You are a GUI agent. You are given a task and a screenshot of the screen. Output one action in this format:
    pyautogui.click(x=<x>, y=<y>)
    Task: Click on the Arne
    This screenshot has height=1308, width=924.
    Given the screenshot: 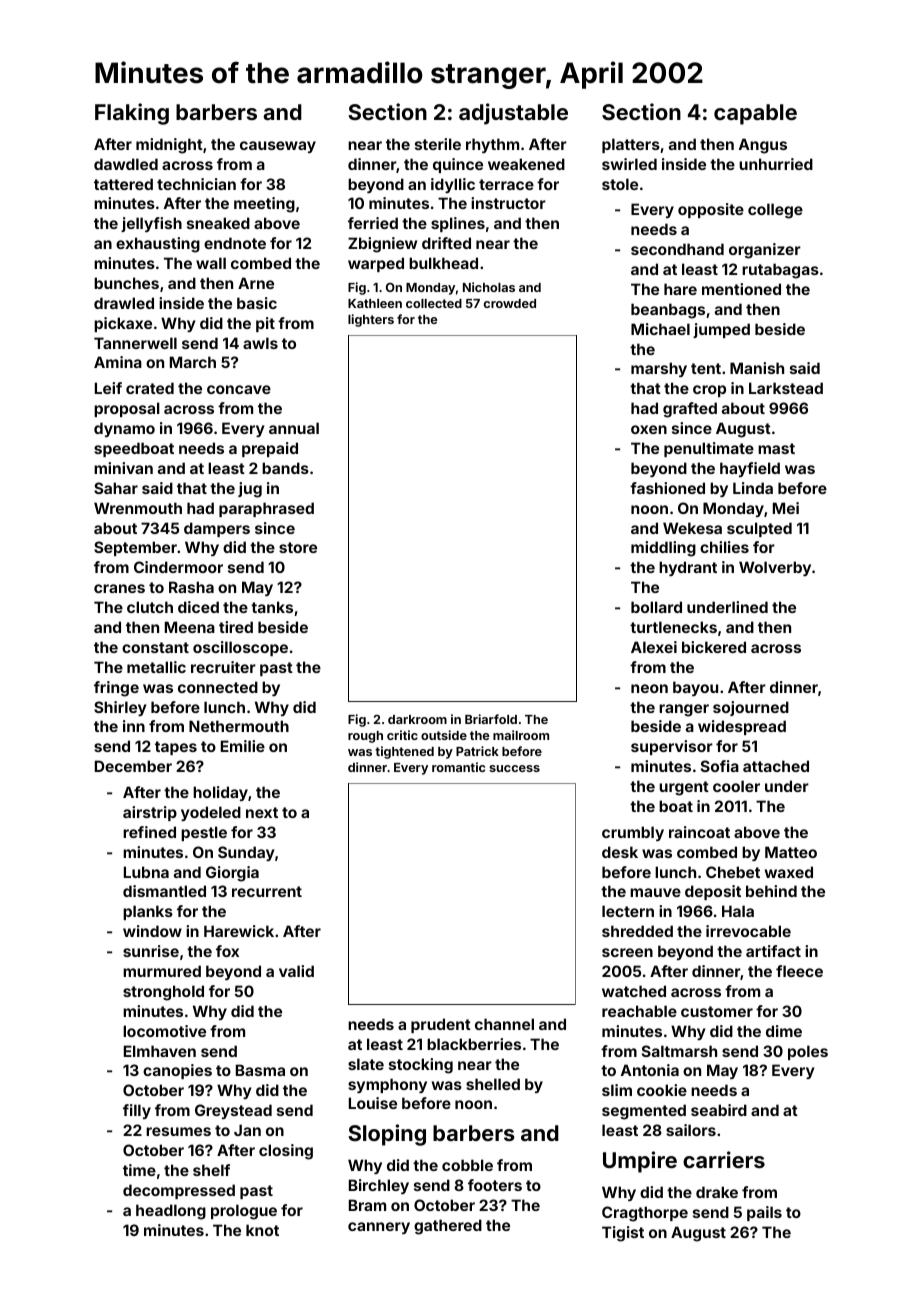 What is the action you would take?
    pyautogui.click(x=256, y=283)
